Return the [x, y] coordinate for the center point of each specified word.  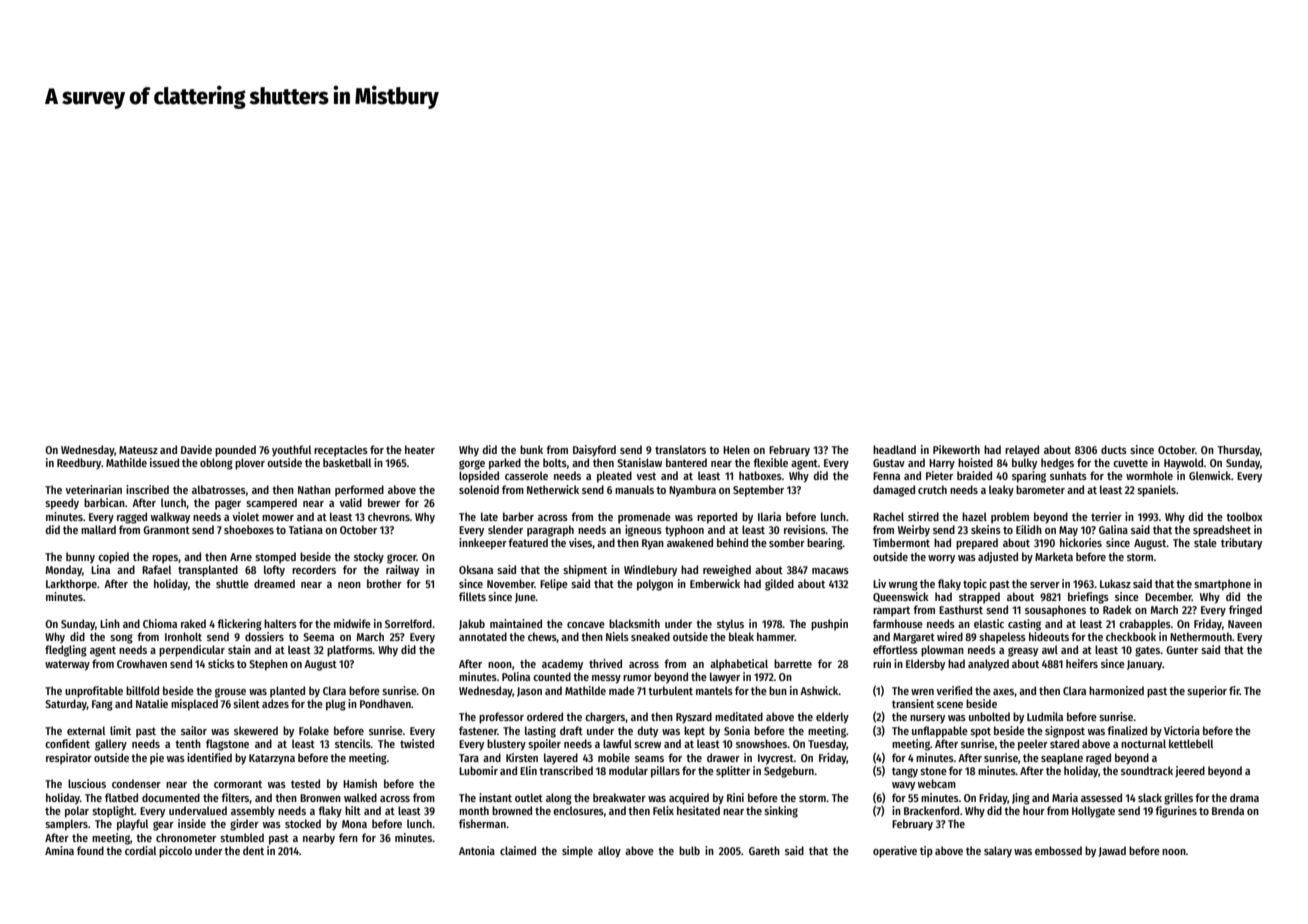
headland [894, 449]
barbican [104, 502]
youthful [291, 451]
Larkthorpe [71, 585]
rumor [637, 678]
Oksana [476, 569]
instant [495, 797]
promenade [644, 518]
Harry [942, 464]
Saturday [66, 705]
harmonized [1116, 690]
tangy [905, 772]
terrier [1106, 516]
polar [77, 812]
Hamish [360, 783]
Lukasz [1115, 583]
